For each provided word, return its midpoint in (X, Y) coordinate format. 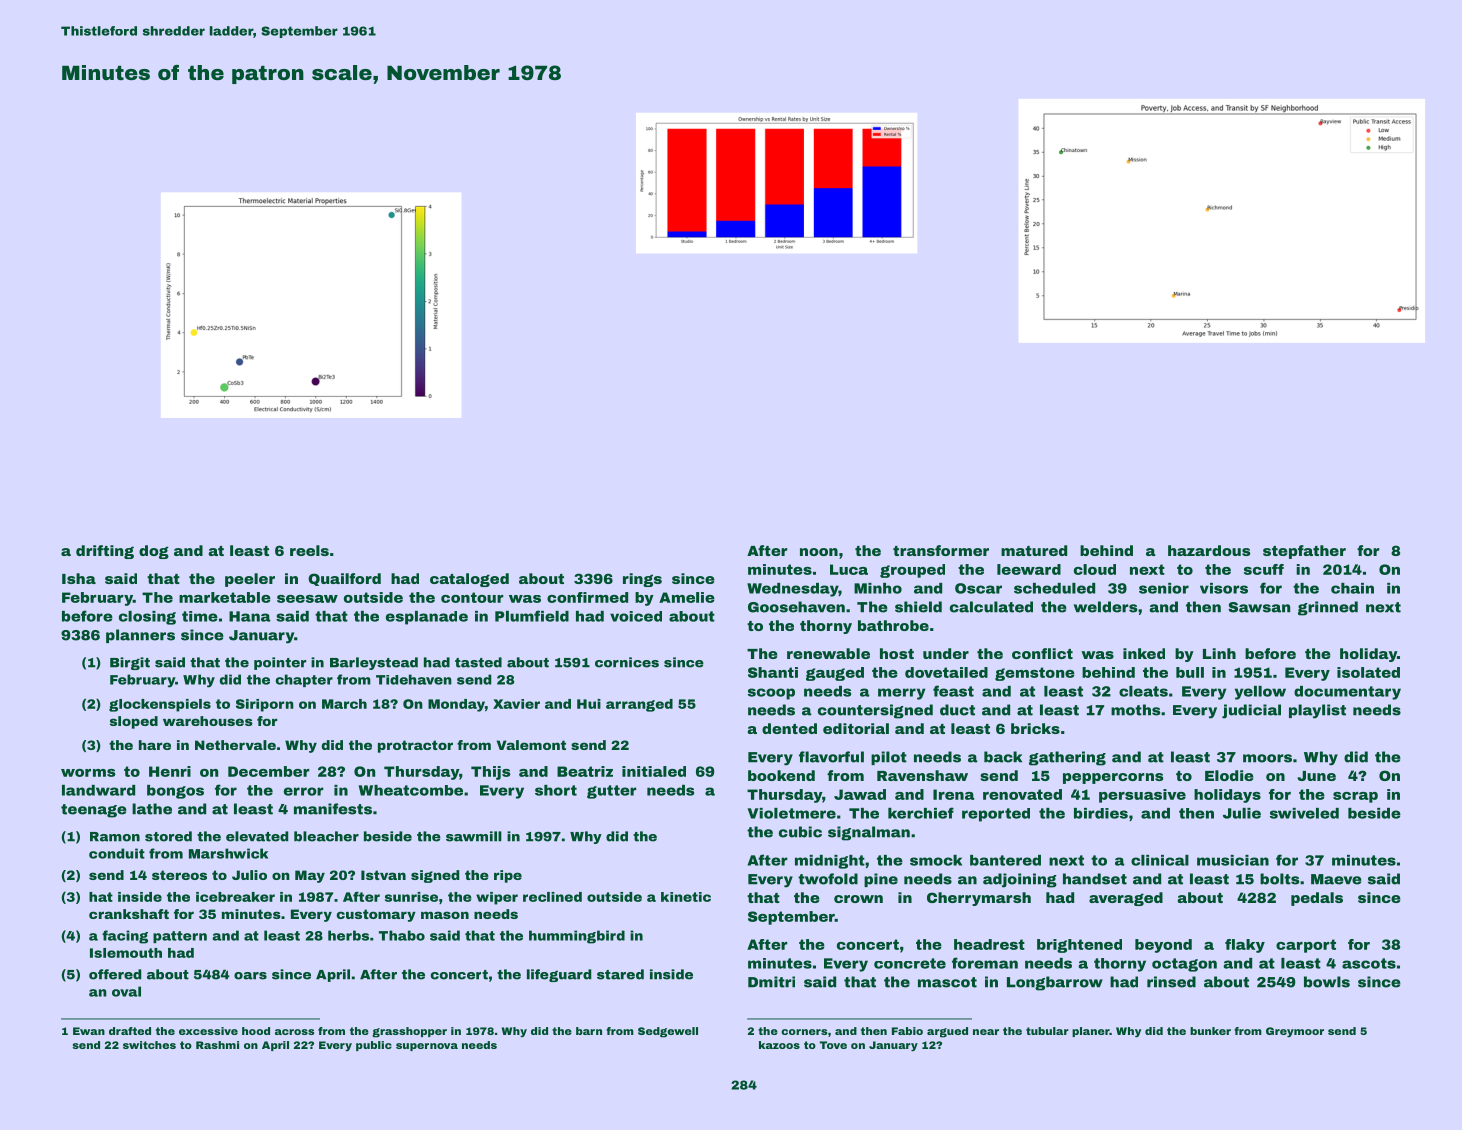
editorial (856, 728)
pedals (1317, 899)
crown (858, 899)
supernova (427, 1047)
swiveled (1304, 813)
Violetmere (791, 813)
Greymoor (1295, 1032)
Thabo (402, 935)
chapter (304, 680)
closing (147, 618)
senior (1164, 588)
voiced (636, 616)
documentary (1347, 693)
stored (168, 836)
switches (149, 1045)
